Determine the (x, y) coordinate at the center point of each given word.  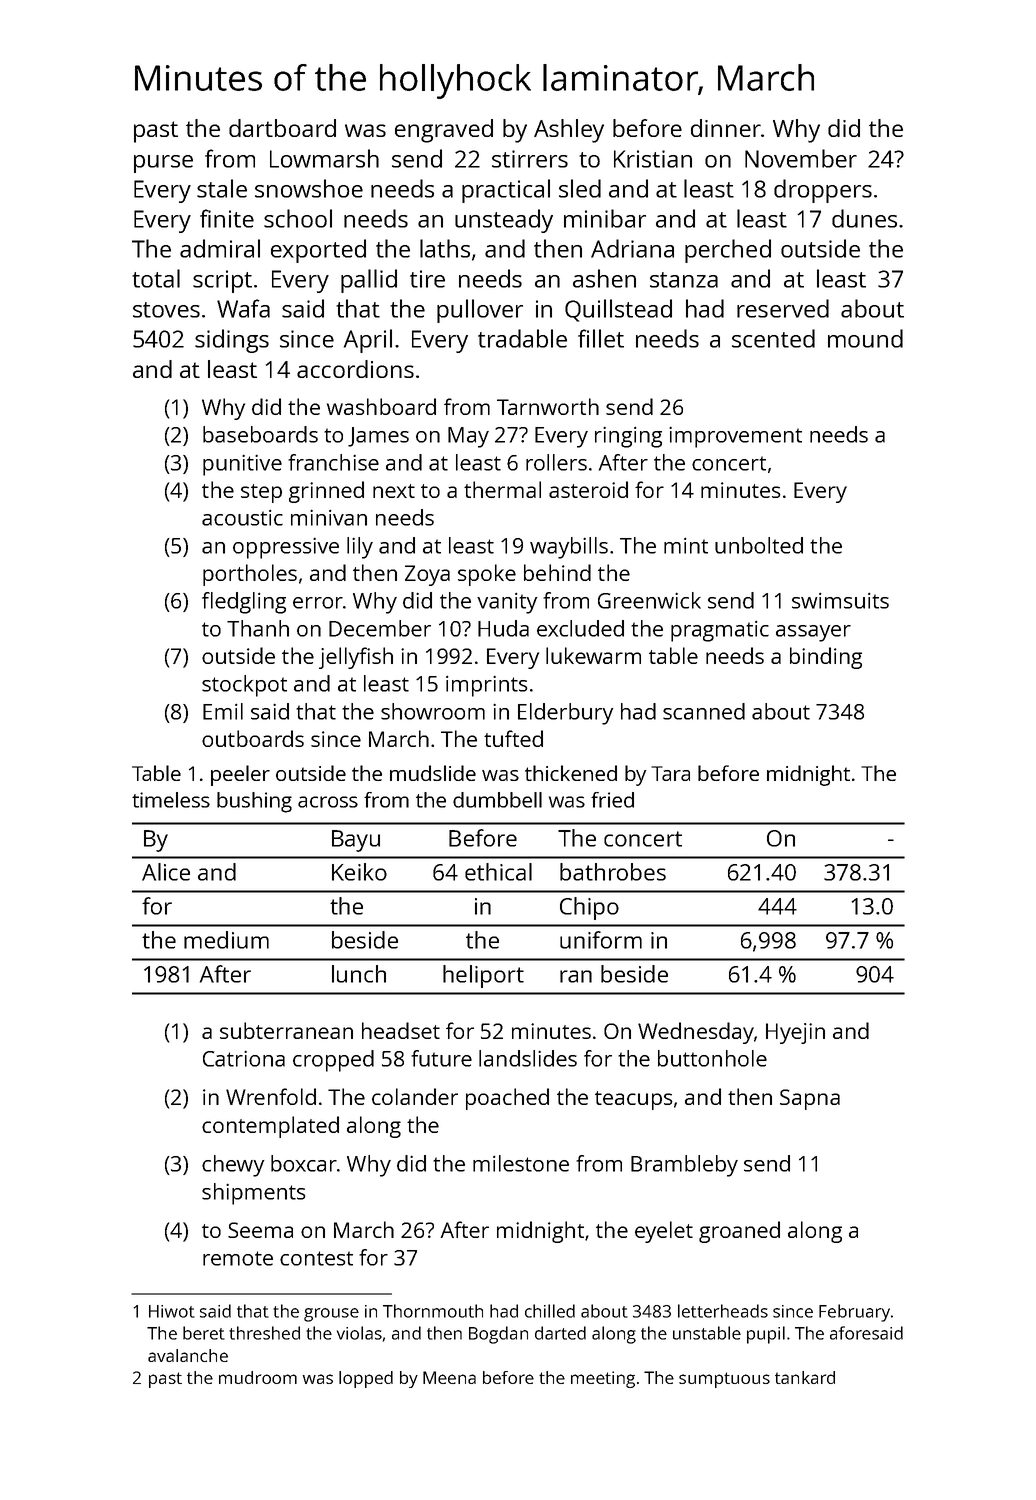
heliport (483, 976)
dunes (864, 218)
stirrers (530, 159)
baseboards (260, 434)
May (468, 437)
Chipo (589, 908)
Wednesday (696, 1033)
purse (163, 164)
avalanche (188, 1355)
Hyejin (795, 1033)
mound (865, 338)
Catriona (244, 1058)
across (328, 802)
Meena (449, 1377)
